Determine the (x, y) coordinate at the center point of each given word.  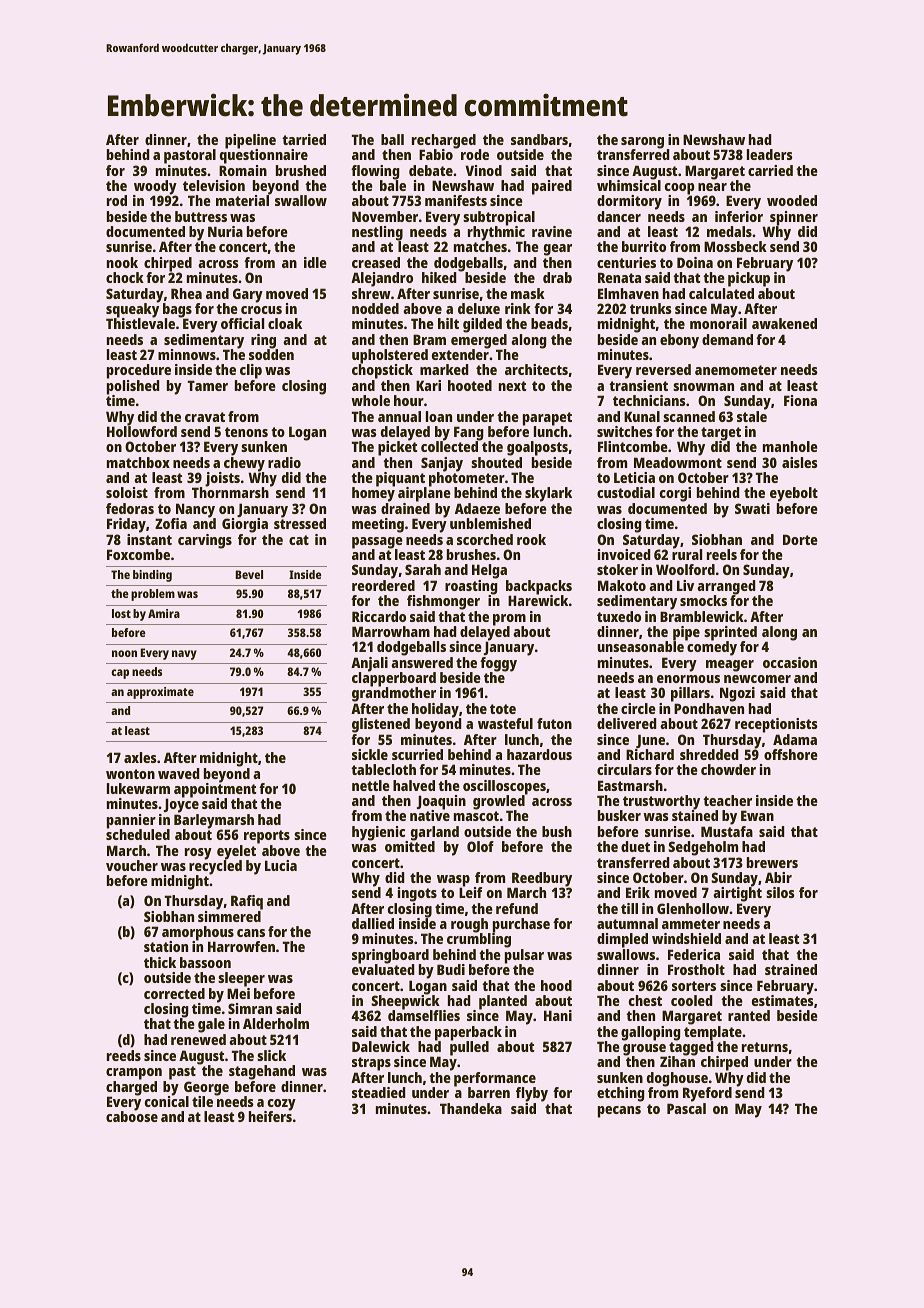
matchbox (138, 462)
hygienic (378, 833)
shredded (709, 754)
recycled (215, 867)
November (385, 216)
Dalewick (381, 1046)
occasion (790, 662)
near (712, 187)
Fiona (800, 400)
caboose (132, 1116)
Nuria (225, 231)
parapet (547, 419)
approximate (160, 693)
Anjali (369, 664)
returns (765, 1047)
